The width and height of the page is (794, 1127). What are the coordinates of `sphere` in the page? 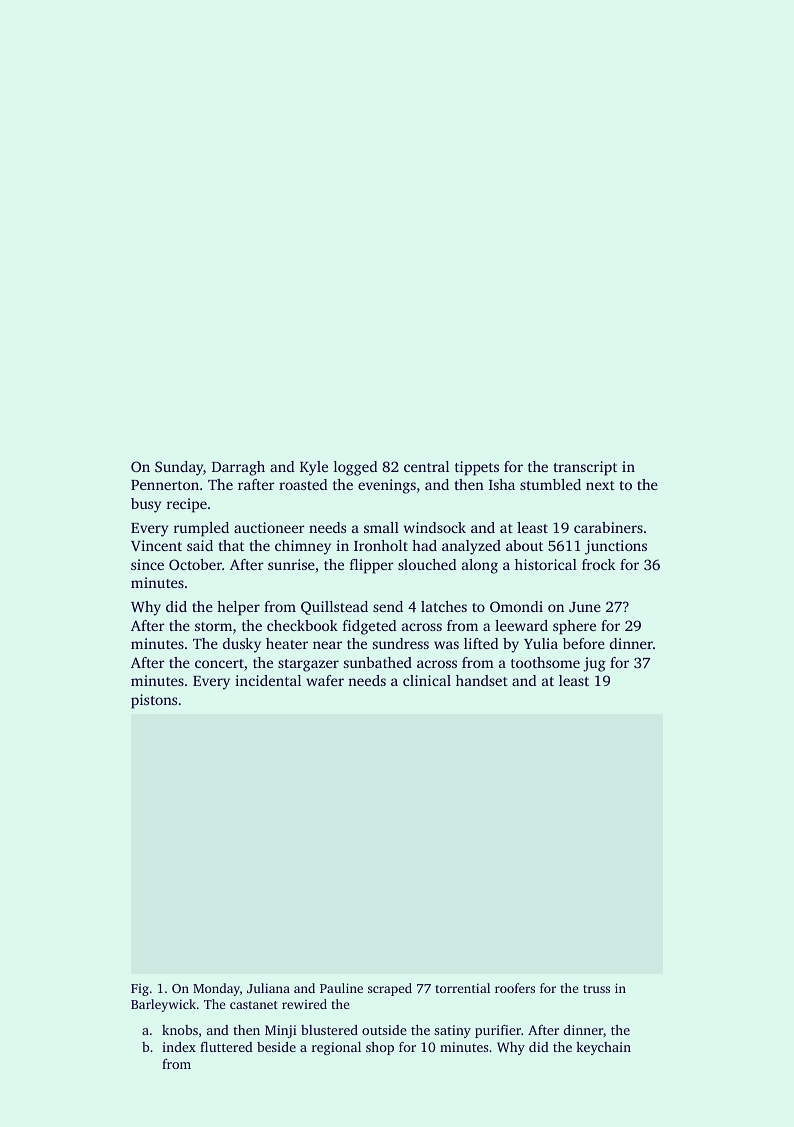 It's located at (574, 627).
